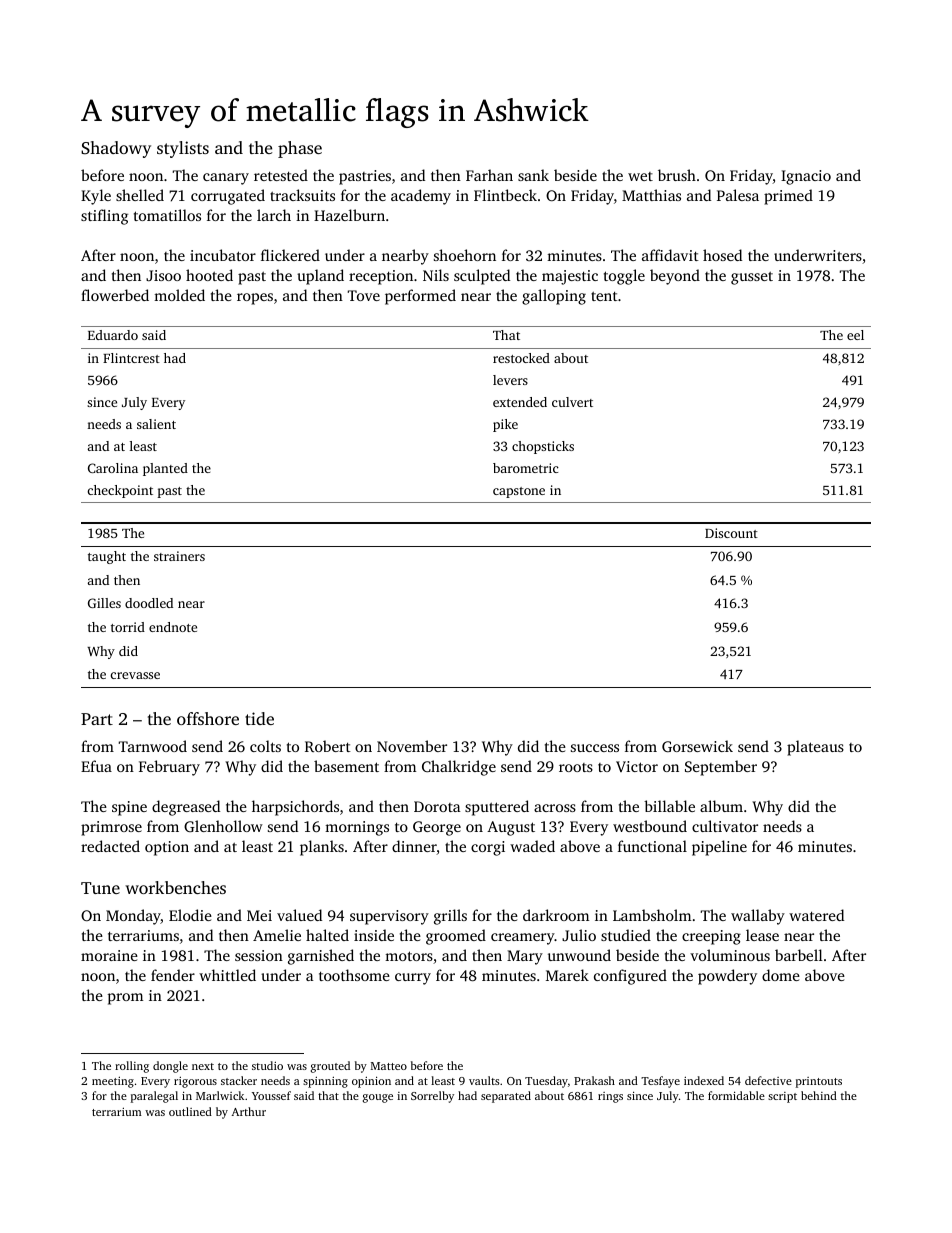  I want to click on plateaus, so click(815, 748).
